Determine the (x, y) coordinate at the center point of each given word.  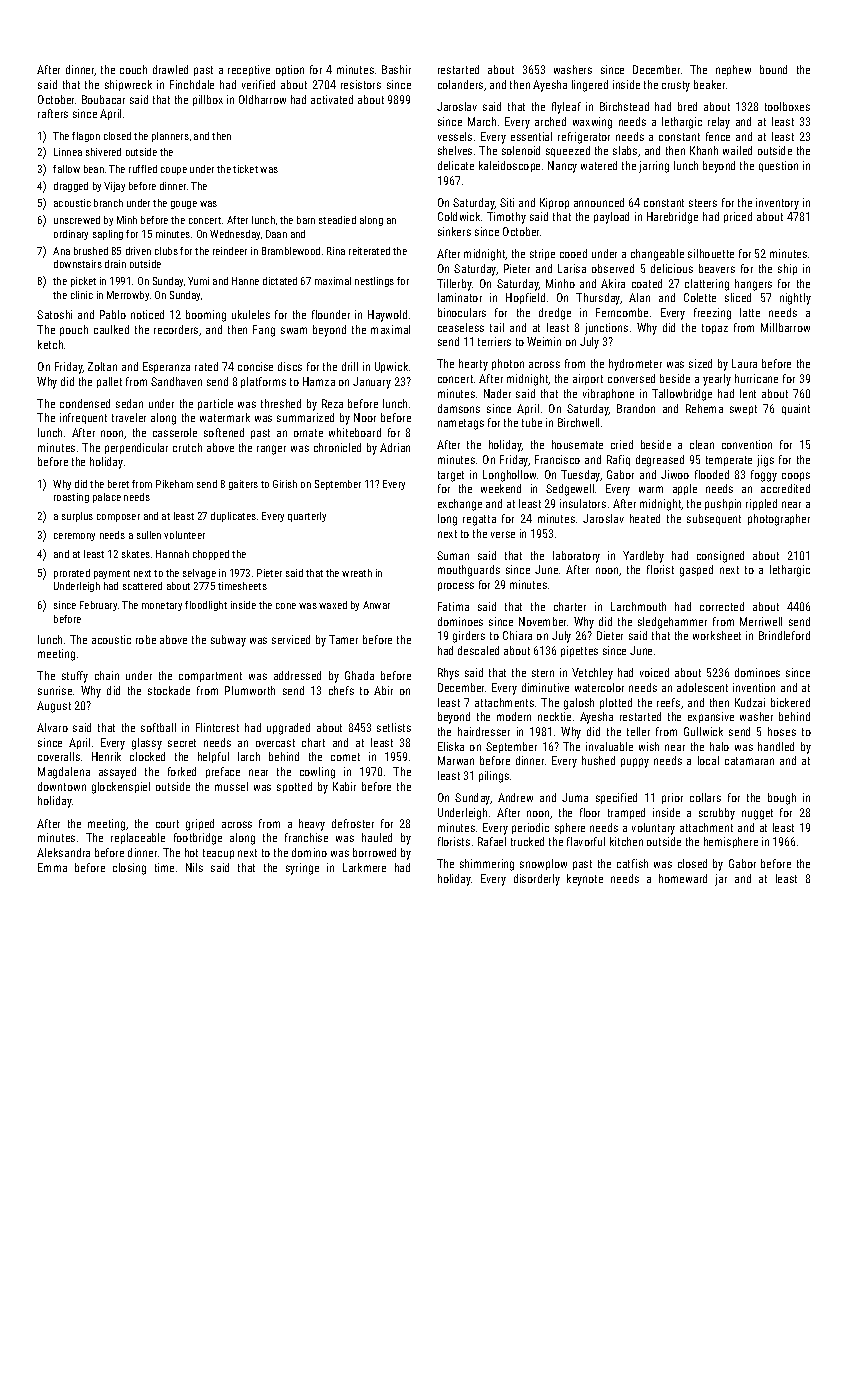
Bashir (396, 69)
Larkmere (364, 867)
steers (703, 203)
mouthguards (469, 571)
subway (228, 641)
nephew (733, 70)
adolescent (702, 687)
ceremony (74, 537)
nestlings (374, 282)
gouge (184, 205)
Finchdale (192, 84)
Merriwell (761, 621)
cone (286, 606)
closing (129, 869)
